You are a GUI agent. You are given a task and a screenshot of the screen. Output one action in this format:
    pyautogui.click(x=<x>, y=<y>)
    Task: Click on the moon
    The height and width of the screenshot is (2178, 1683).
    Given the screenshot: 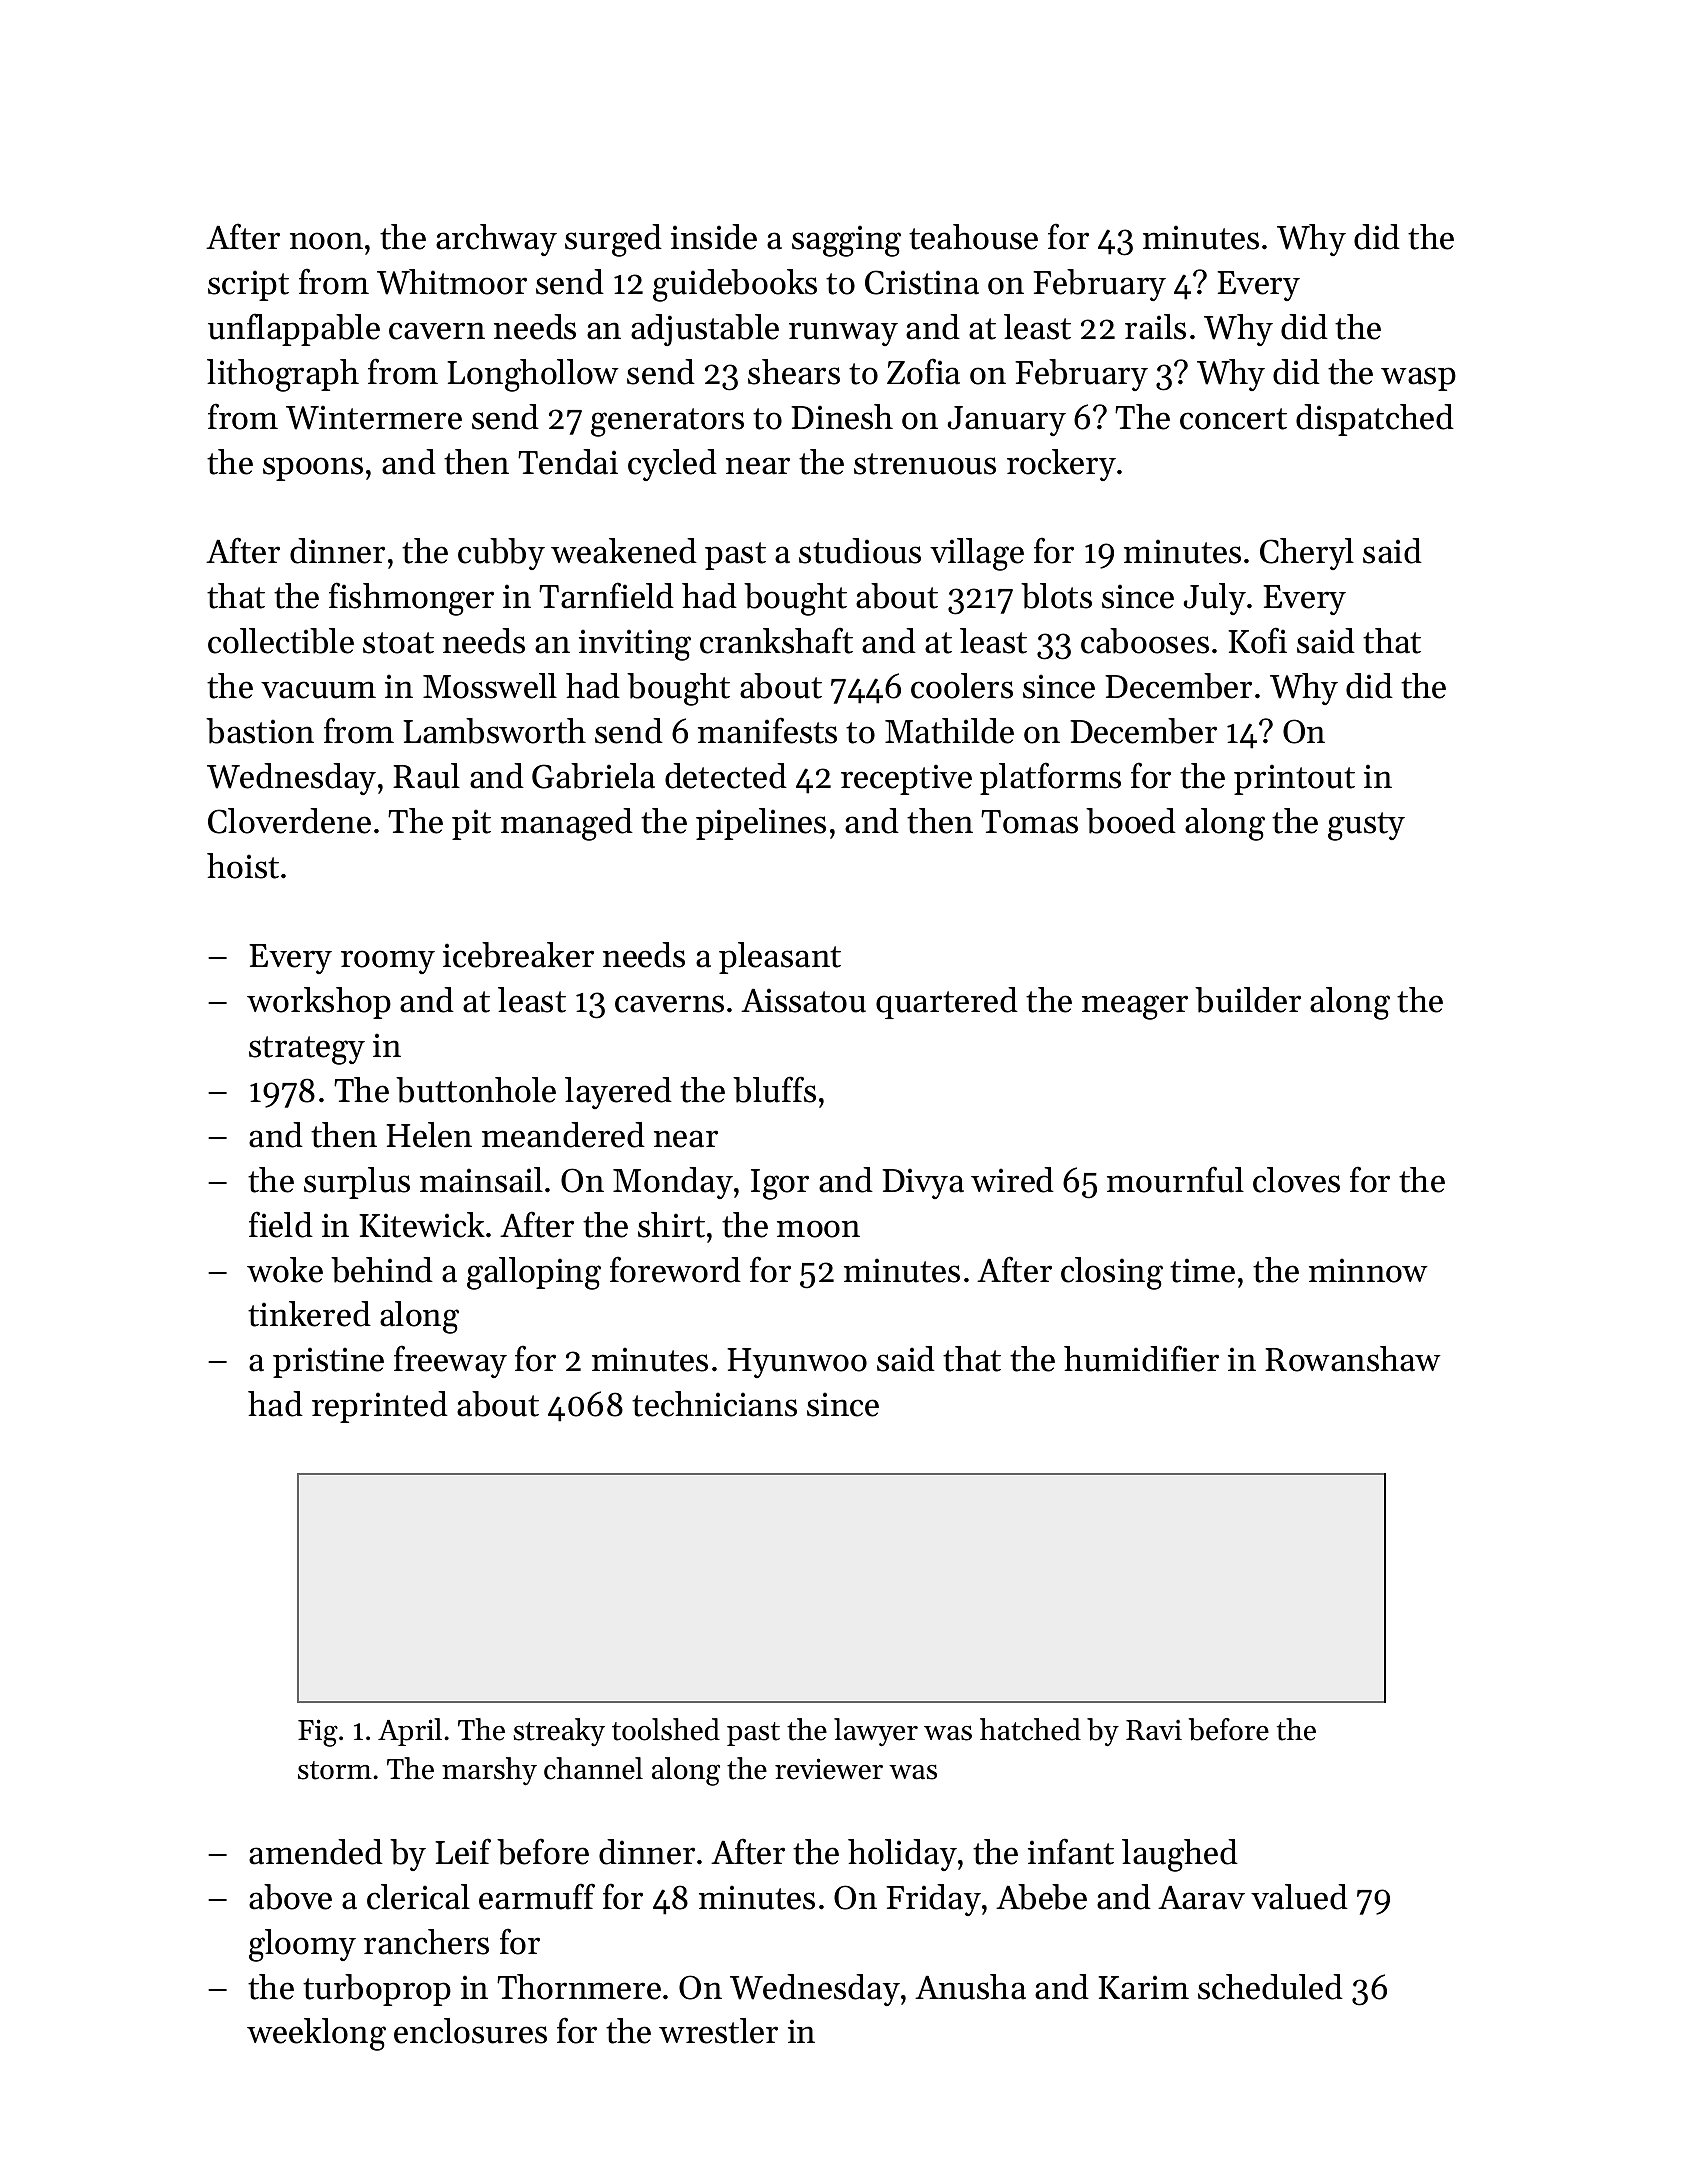 What is the action you would take?
    pyautogui.click(x=818, y=1229)
